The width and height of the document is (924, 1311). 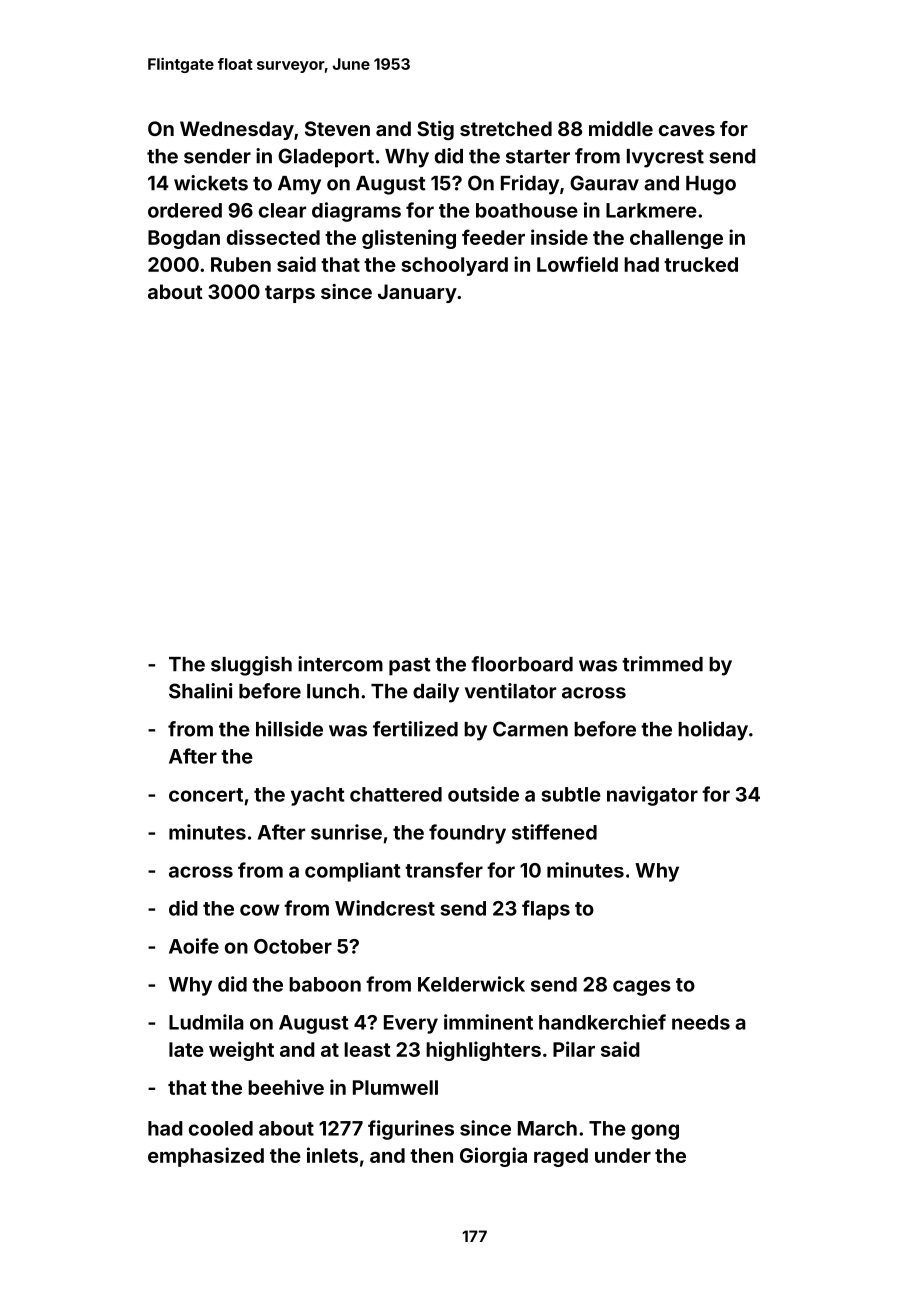 What do you see at coordinates (506, 128) in the document?
I see `stretched` at bounding box center [506, 128].
